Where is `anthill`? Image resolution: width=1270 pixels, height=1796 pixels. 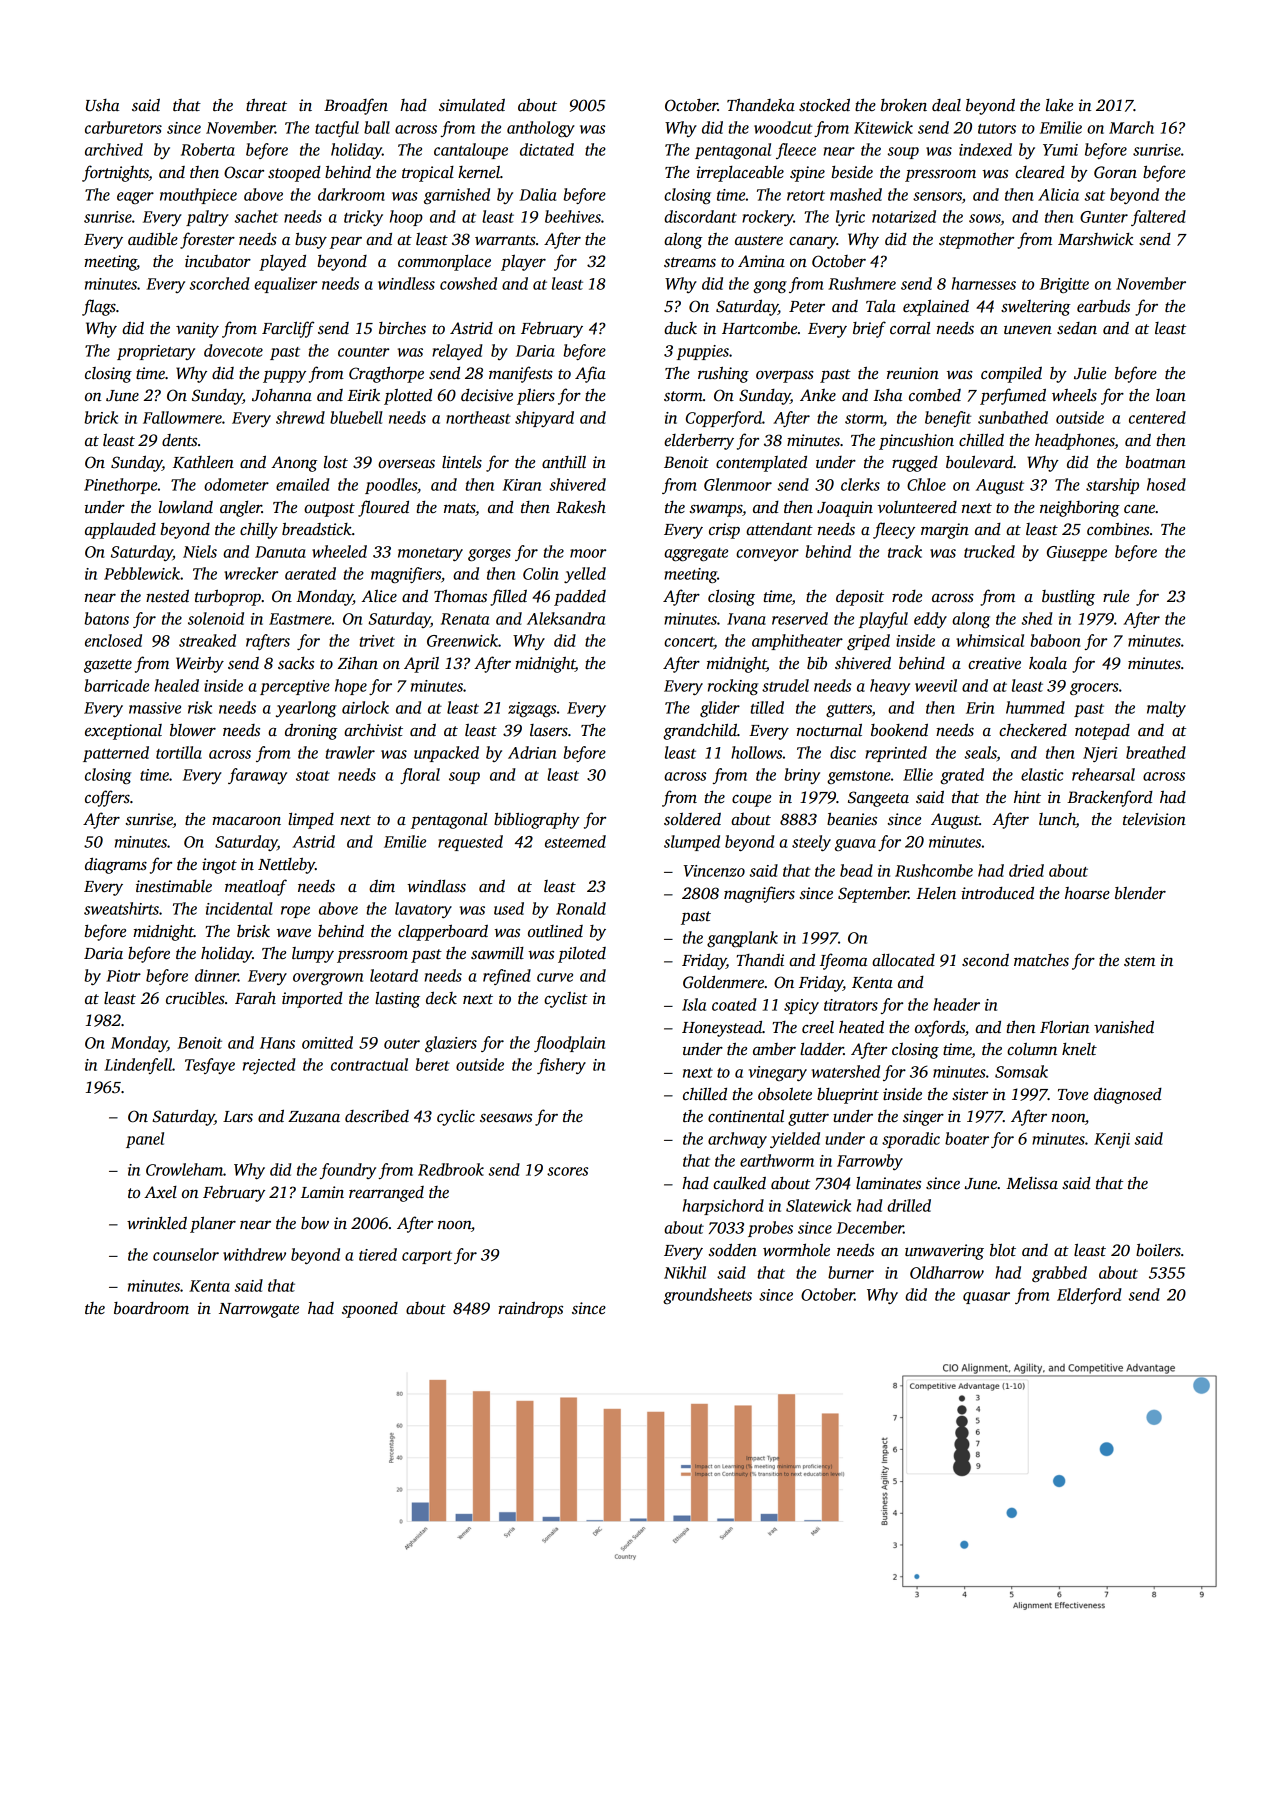 anthill is located at coordinates (564, 462).
